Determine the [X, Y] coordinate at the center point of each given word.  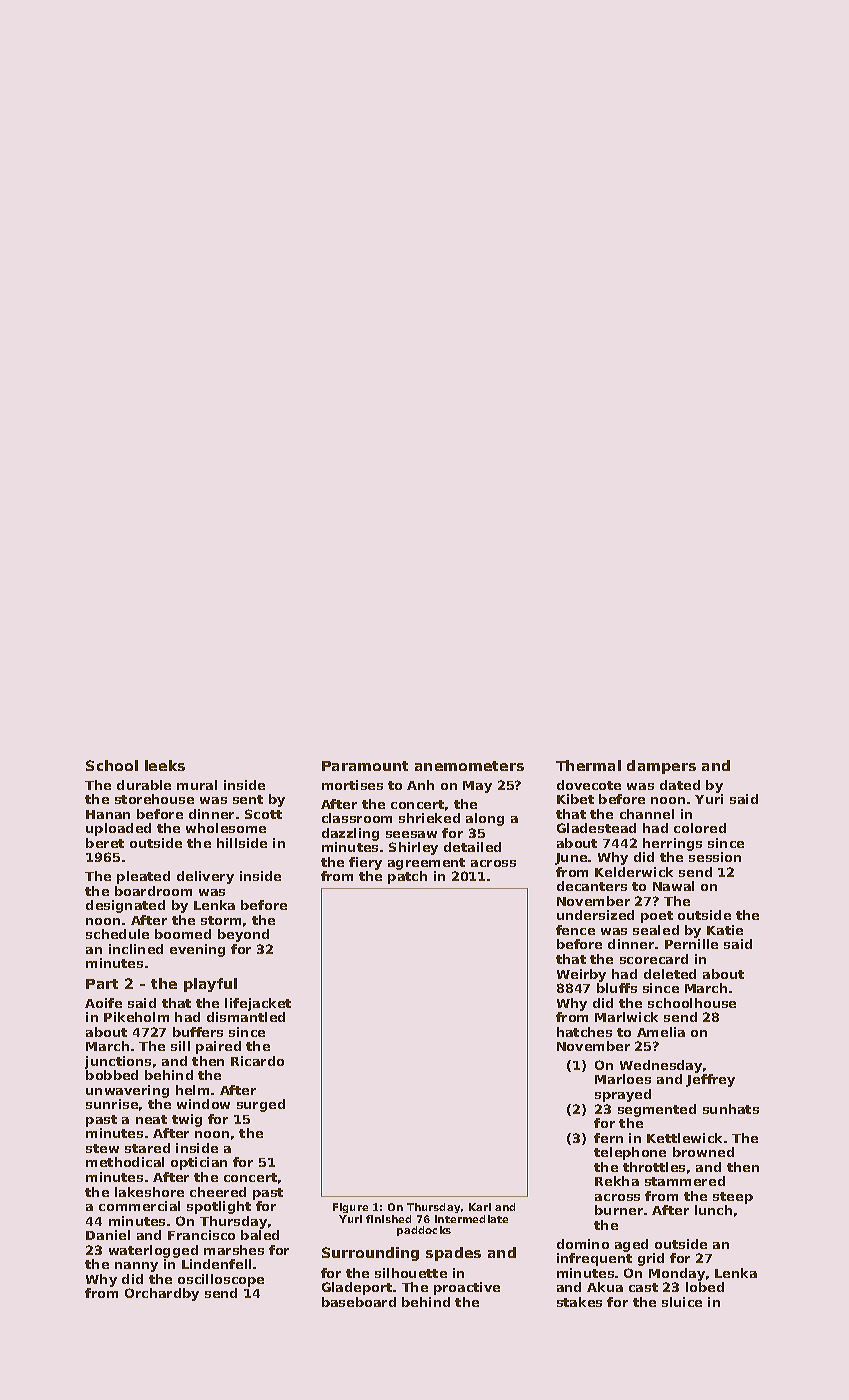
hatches [584, 1032]
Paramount [365, 766]
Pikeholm [136, 1017]
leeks [165, 765]
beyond [243, 935]
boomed [183, 934]
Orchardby [162, 1294]
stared [147, 1148]
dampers [661, 767]
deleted [670, 974]
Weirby [581, 975]
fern [608, 1138]
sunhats [731, 1109]
